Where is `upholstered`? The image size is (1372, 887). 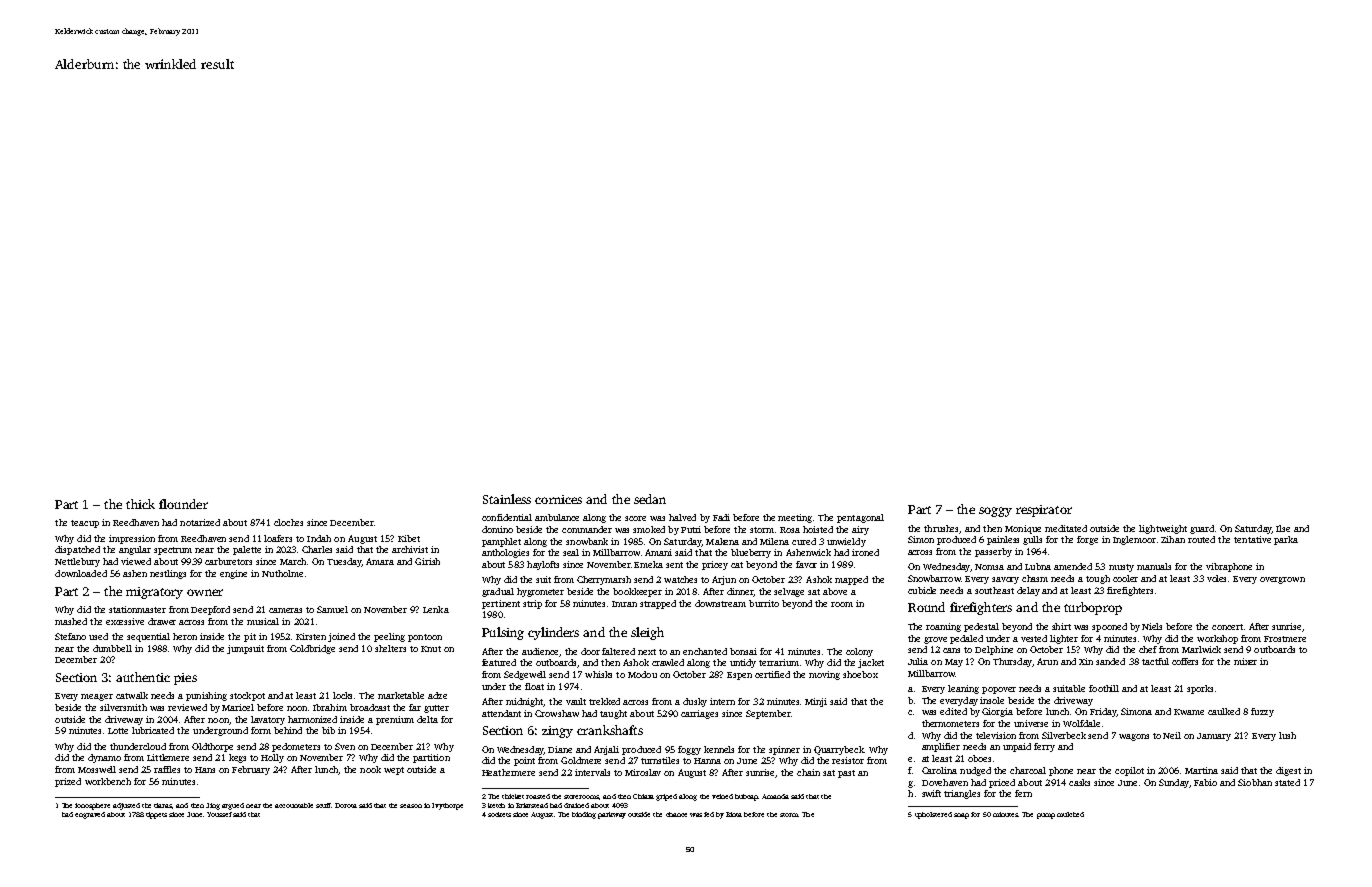
upholstered is located at coordinates (933, 815).
